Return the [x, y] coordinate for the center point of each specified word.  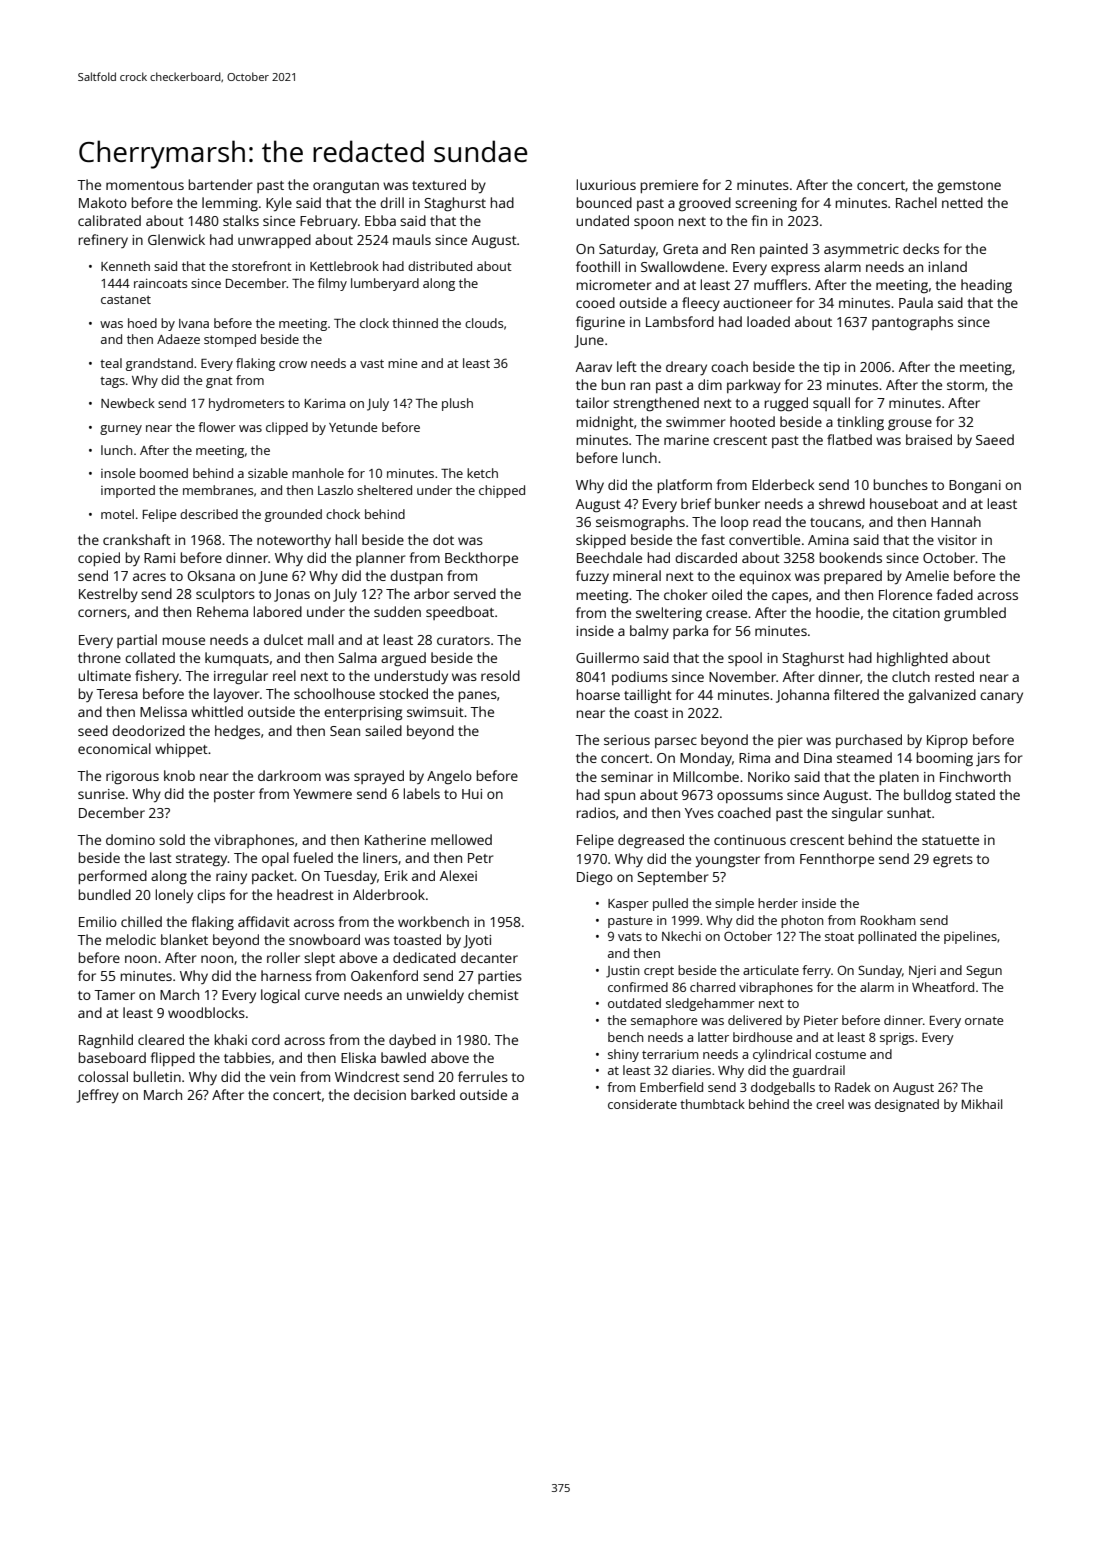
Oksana [211, 575]
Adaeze [178, 339]
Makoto [103, 202]
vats [630, 936]
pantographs [912, 323]
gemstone [969, 187]
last [161, 857]
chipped [502, 491]
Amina [828, 540]
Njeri [922, 971]
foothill [598, 266]
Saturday [627, 250]
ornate [984, 1020]
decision [380, 1094]
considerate [642, 1104]
